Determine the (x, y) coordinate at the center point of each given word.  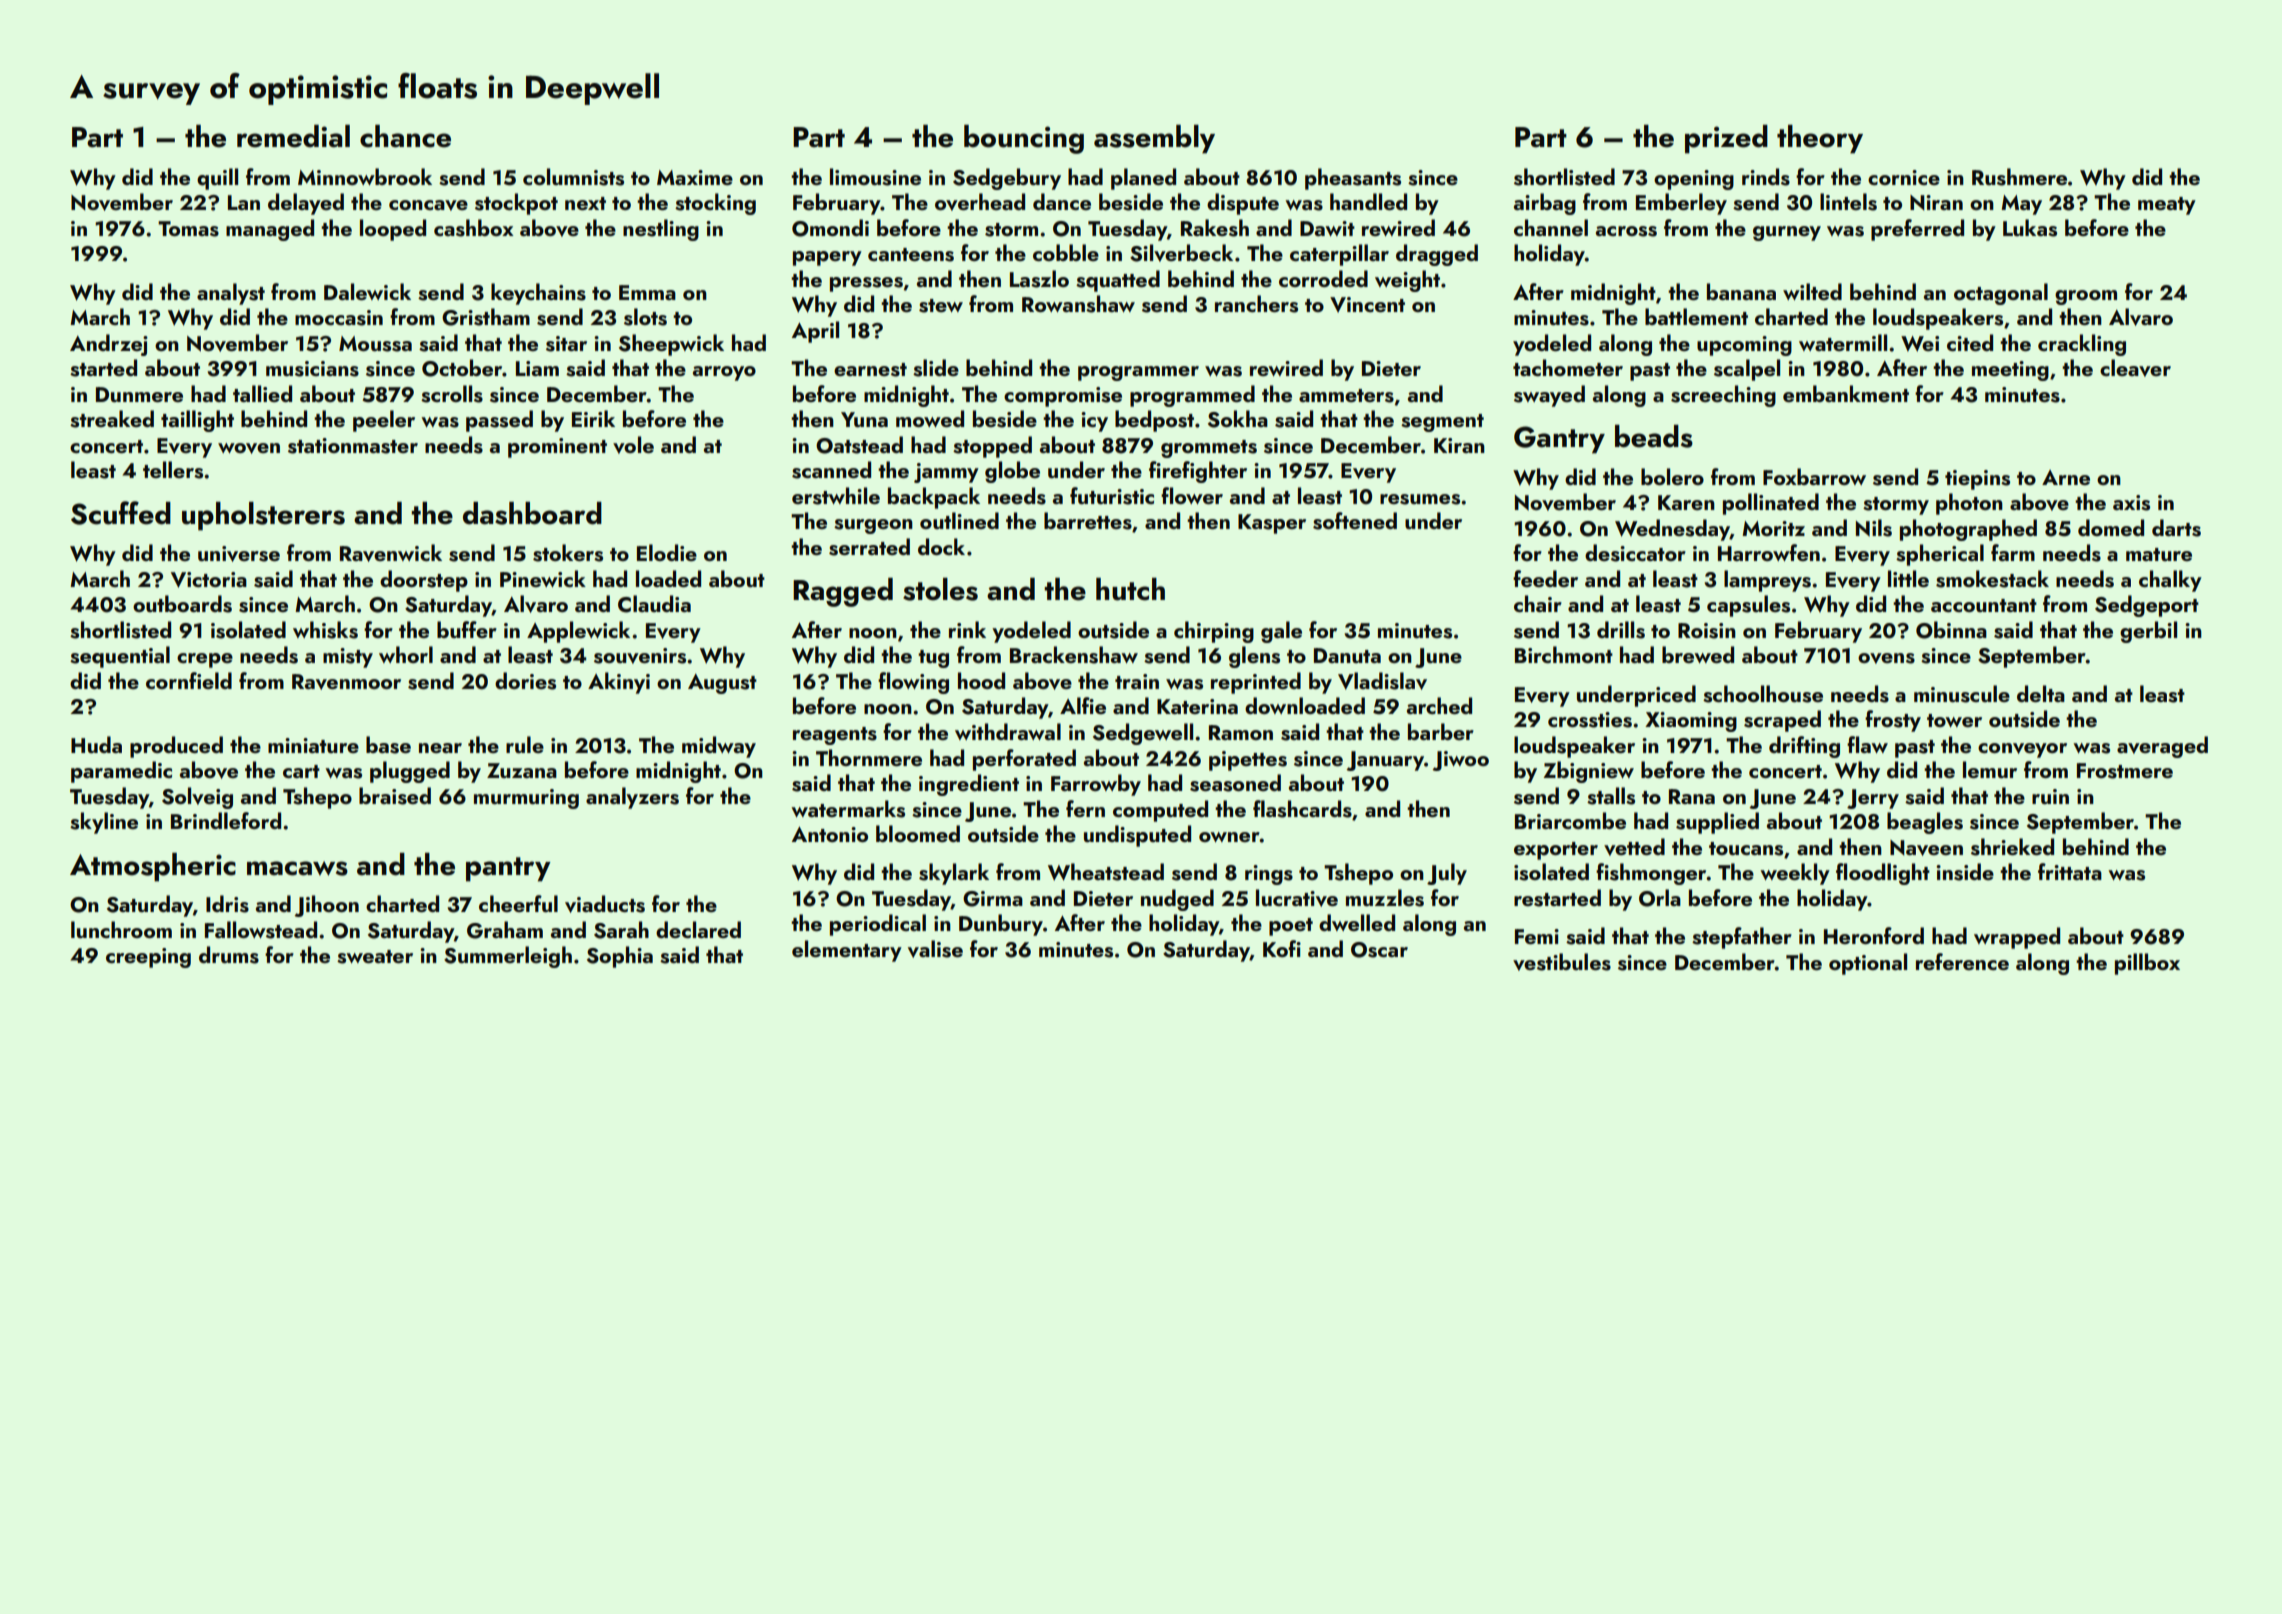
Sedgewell (1143, 734)
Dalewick (367, 291)
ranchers (1256, 304)
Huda (96, 744)
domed (2111, 527)
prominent (557, 448)
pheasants (1353, 179)
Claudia (654, 604)
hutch (1130, 589)
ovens (1886, 658)
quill (217, 179)
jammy (946, 473)
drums (229, 955)
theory (1820, 139)
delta (2041, 693)
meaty (2167, 206)
